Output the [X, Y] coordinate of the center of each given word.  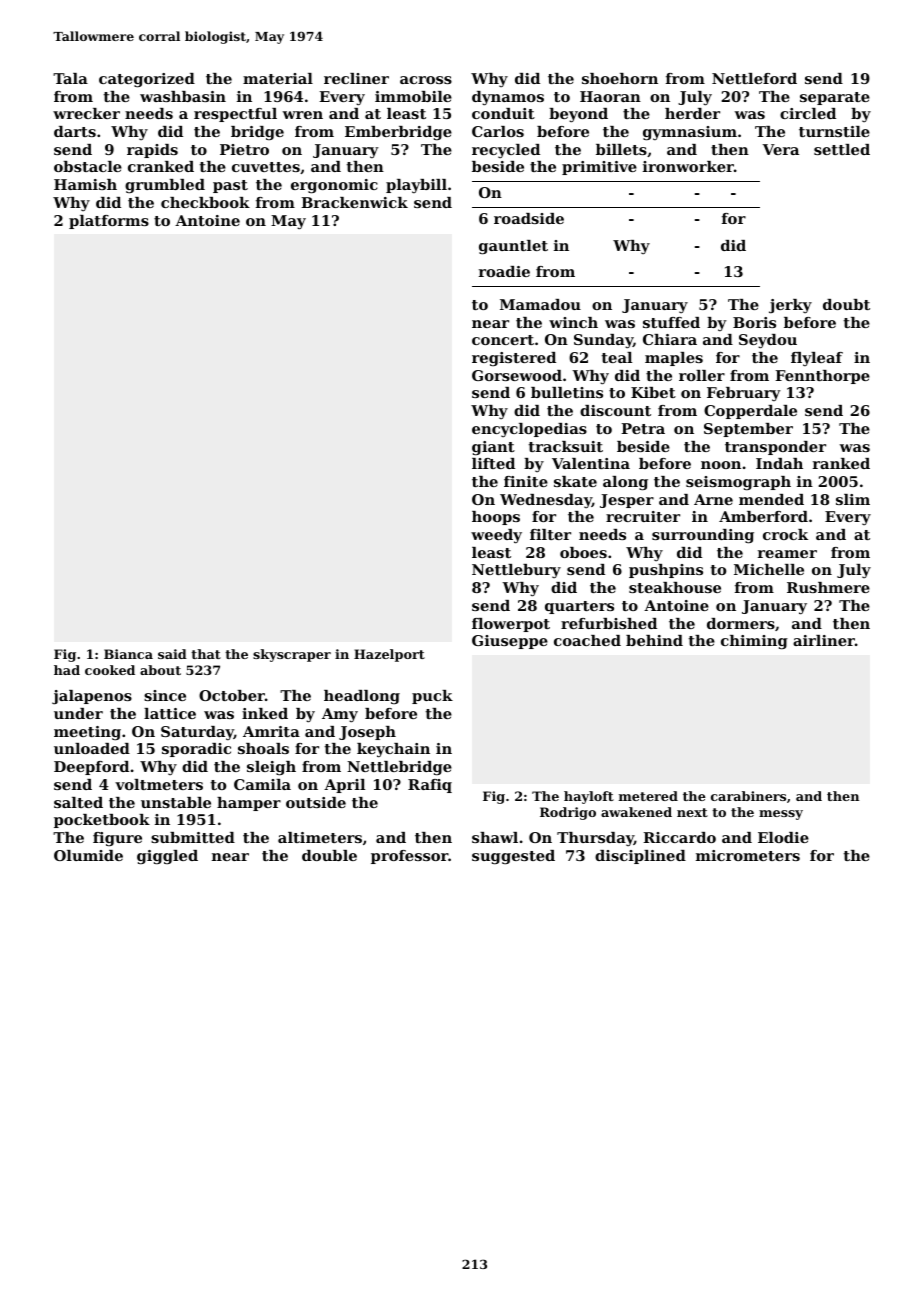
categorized [147, 80]
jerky [790, 306]
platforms [109, 222]
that [206, 654]
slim [853, 499]
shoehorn [620, 78]
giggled [167, 857]
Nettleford [754, 78]
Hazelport [389, 655]
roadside [529, 218]
